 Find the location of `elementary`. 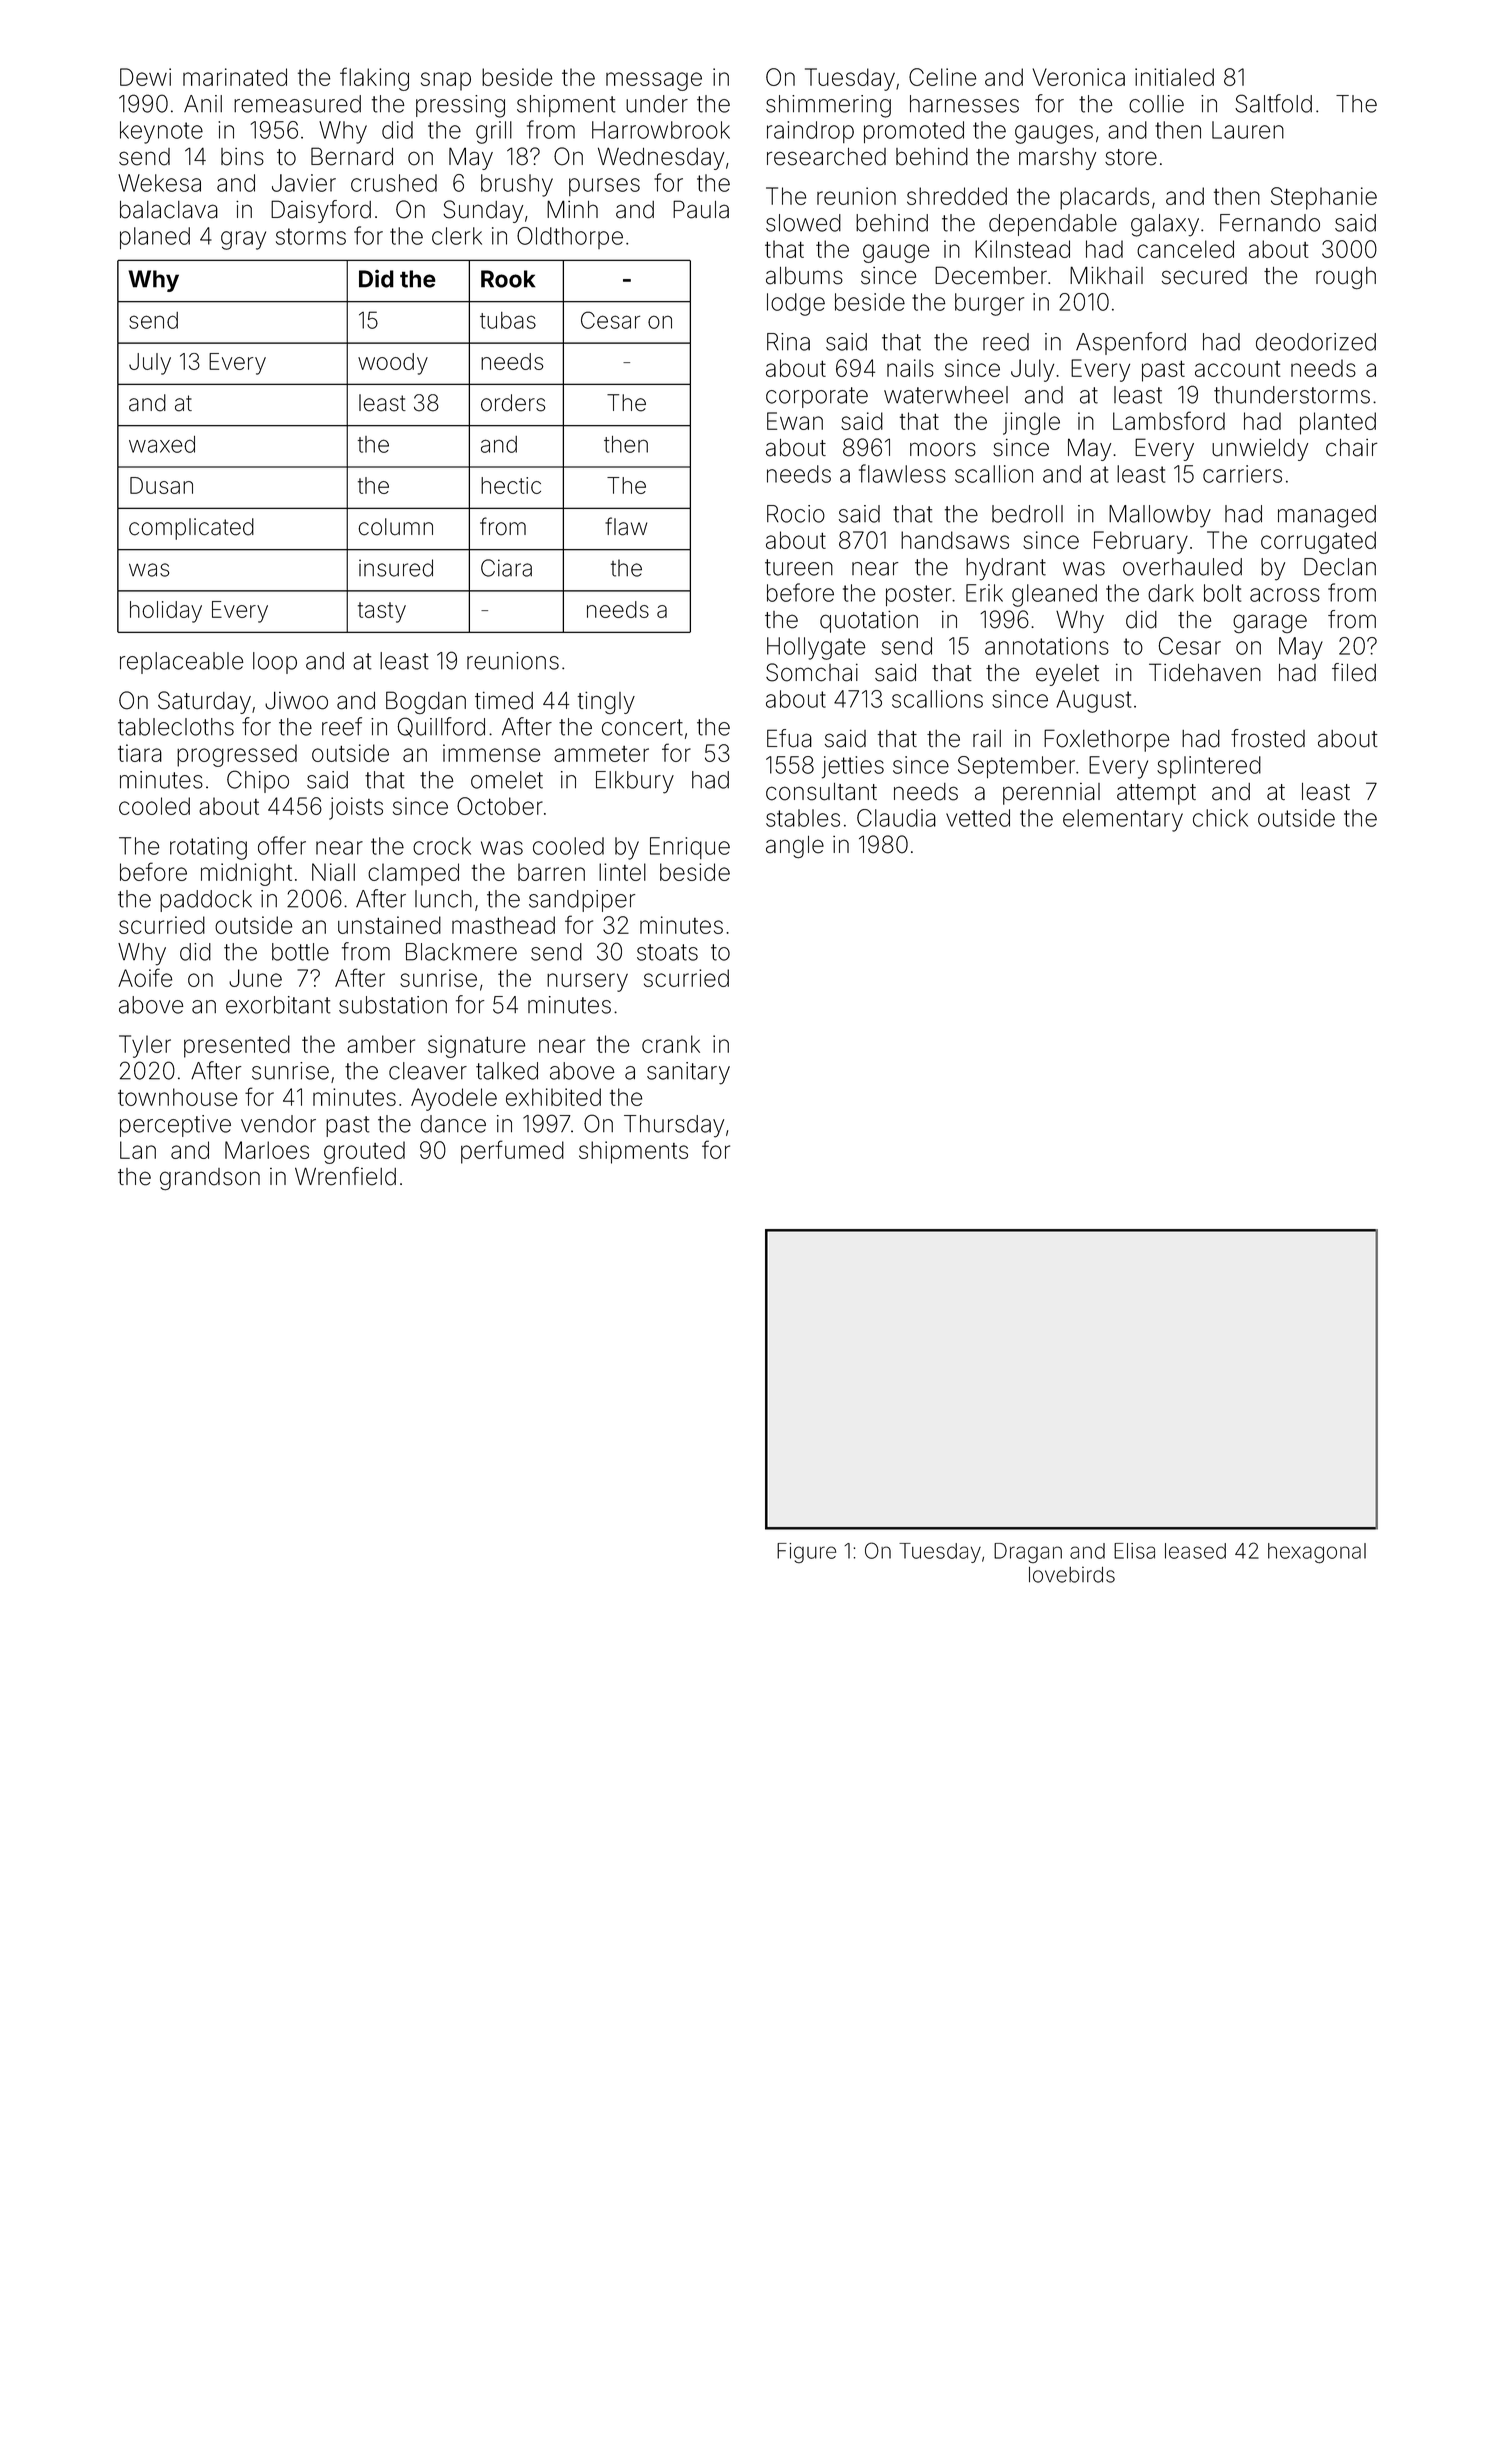

elementary is located at coordinates (1123, 820).
